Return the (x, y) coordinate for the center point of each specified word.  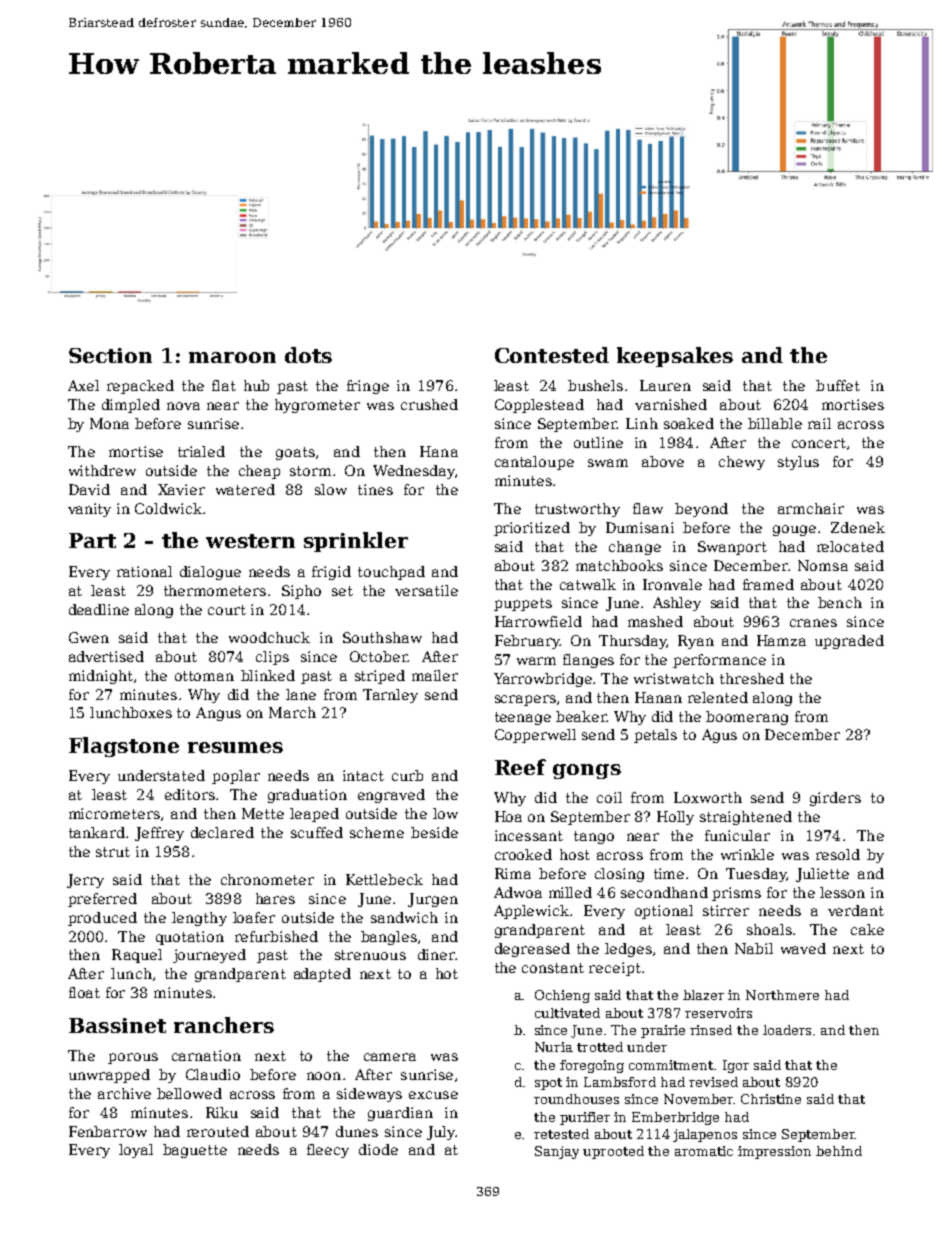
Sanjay (557, 1152)
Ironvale (672, 584)
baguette (195, 1151)
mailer (435, 675)
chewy (742, 463)
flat (224, 385)
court (227, 610)
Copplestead (539, 406)
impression (774, 1152)
